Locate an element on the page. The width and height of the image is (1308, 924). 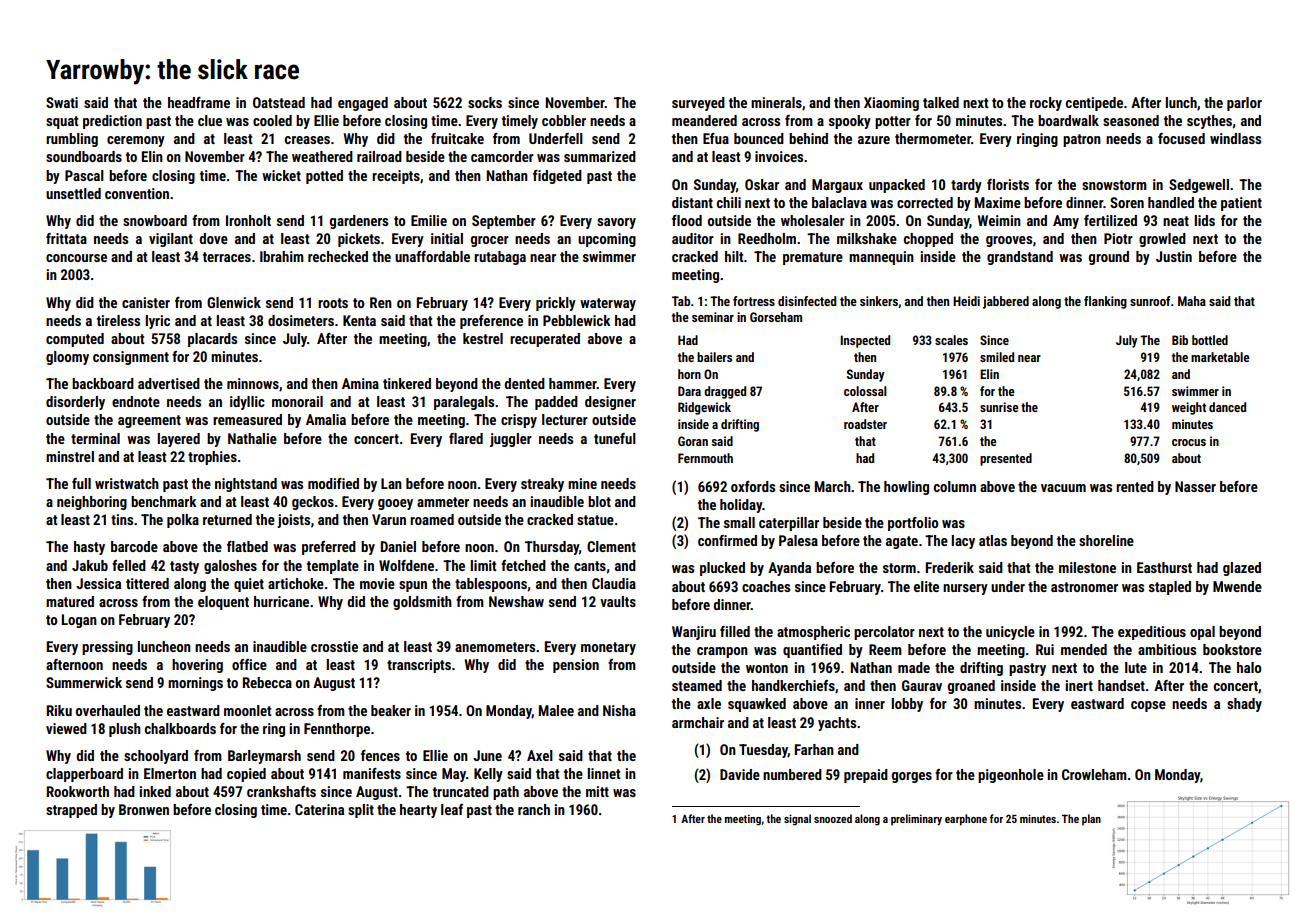
percolator is located at coordinates (884, 633).
